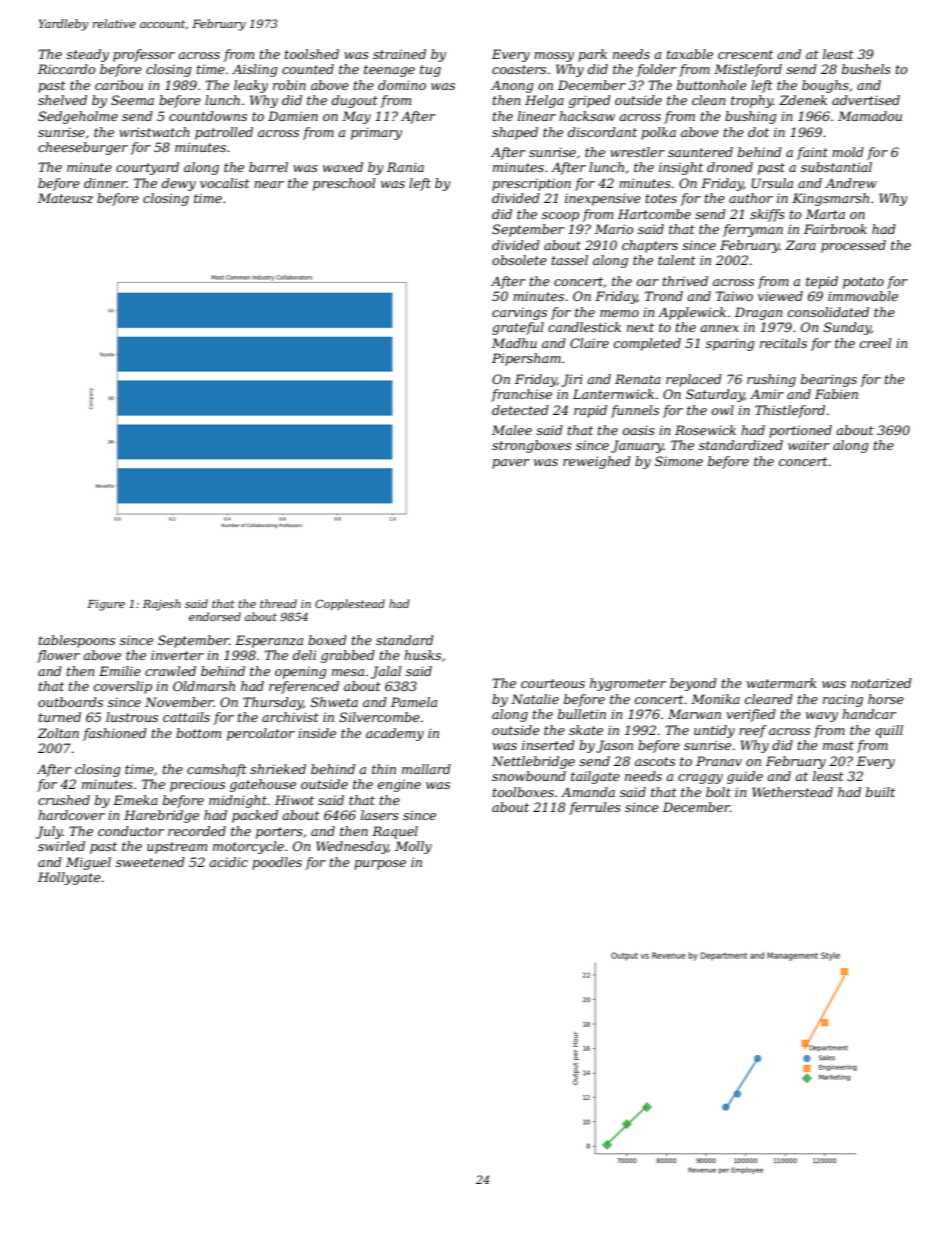 The image size is (952, 1233). Describe the element at coordinates (179, 184) in the image. I see `dewy` at that location.
